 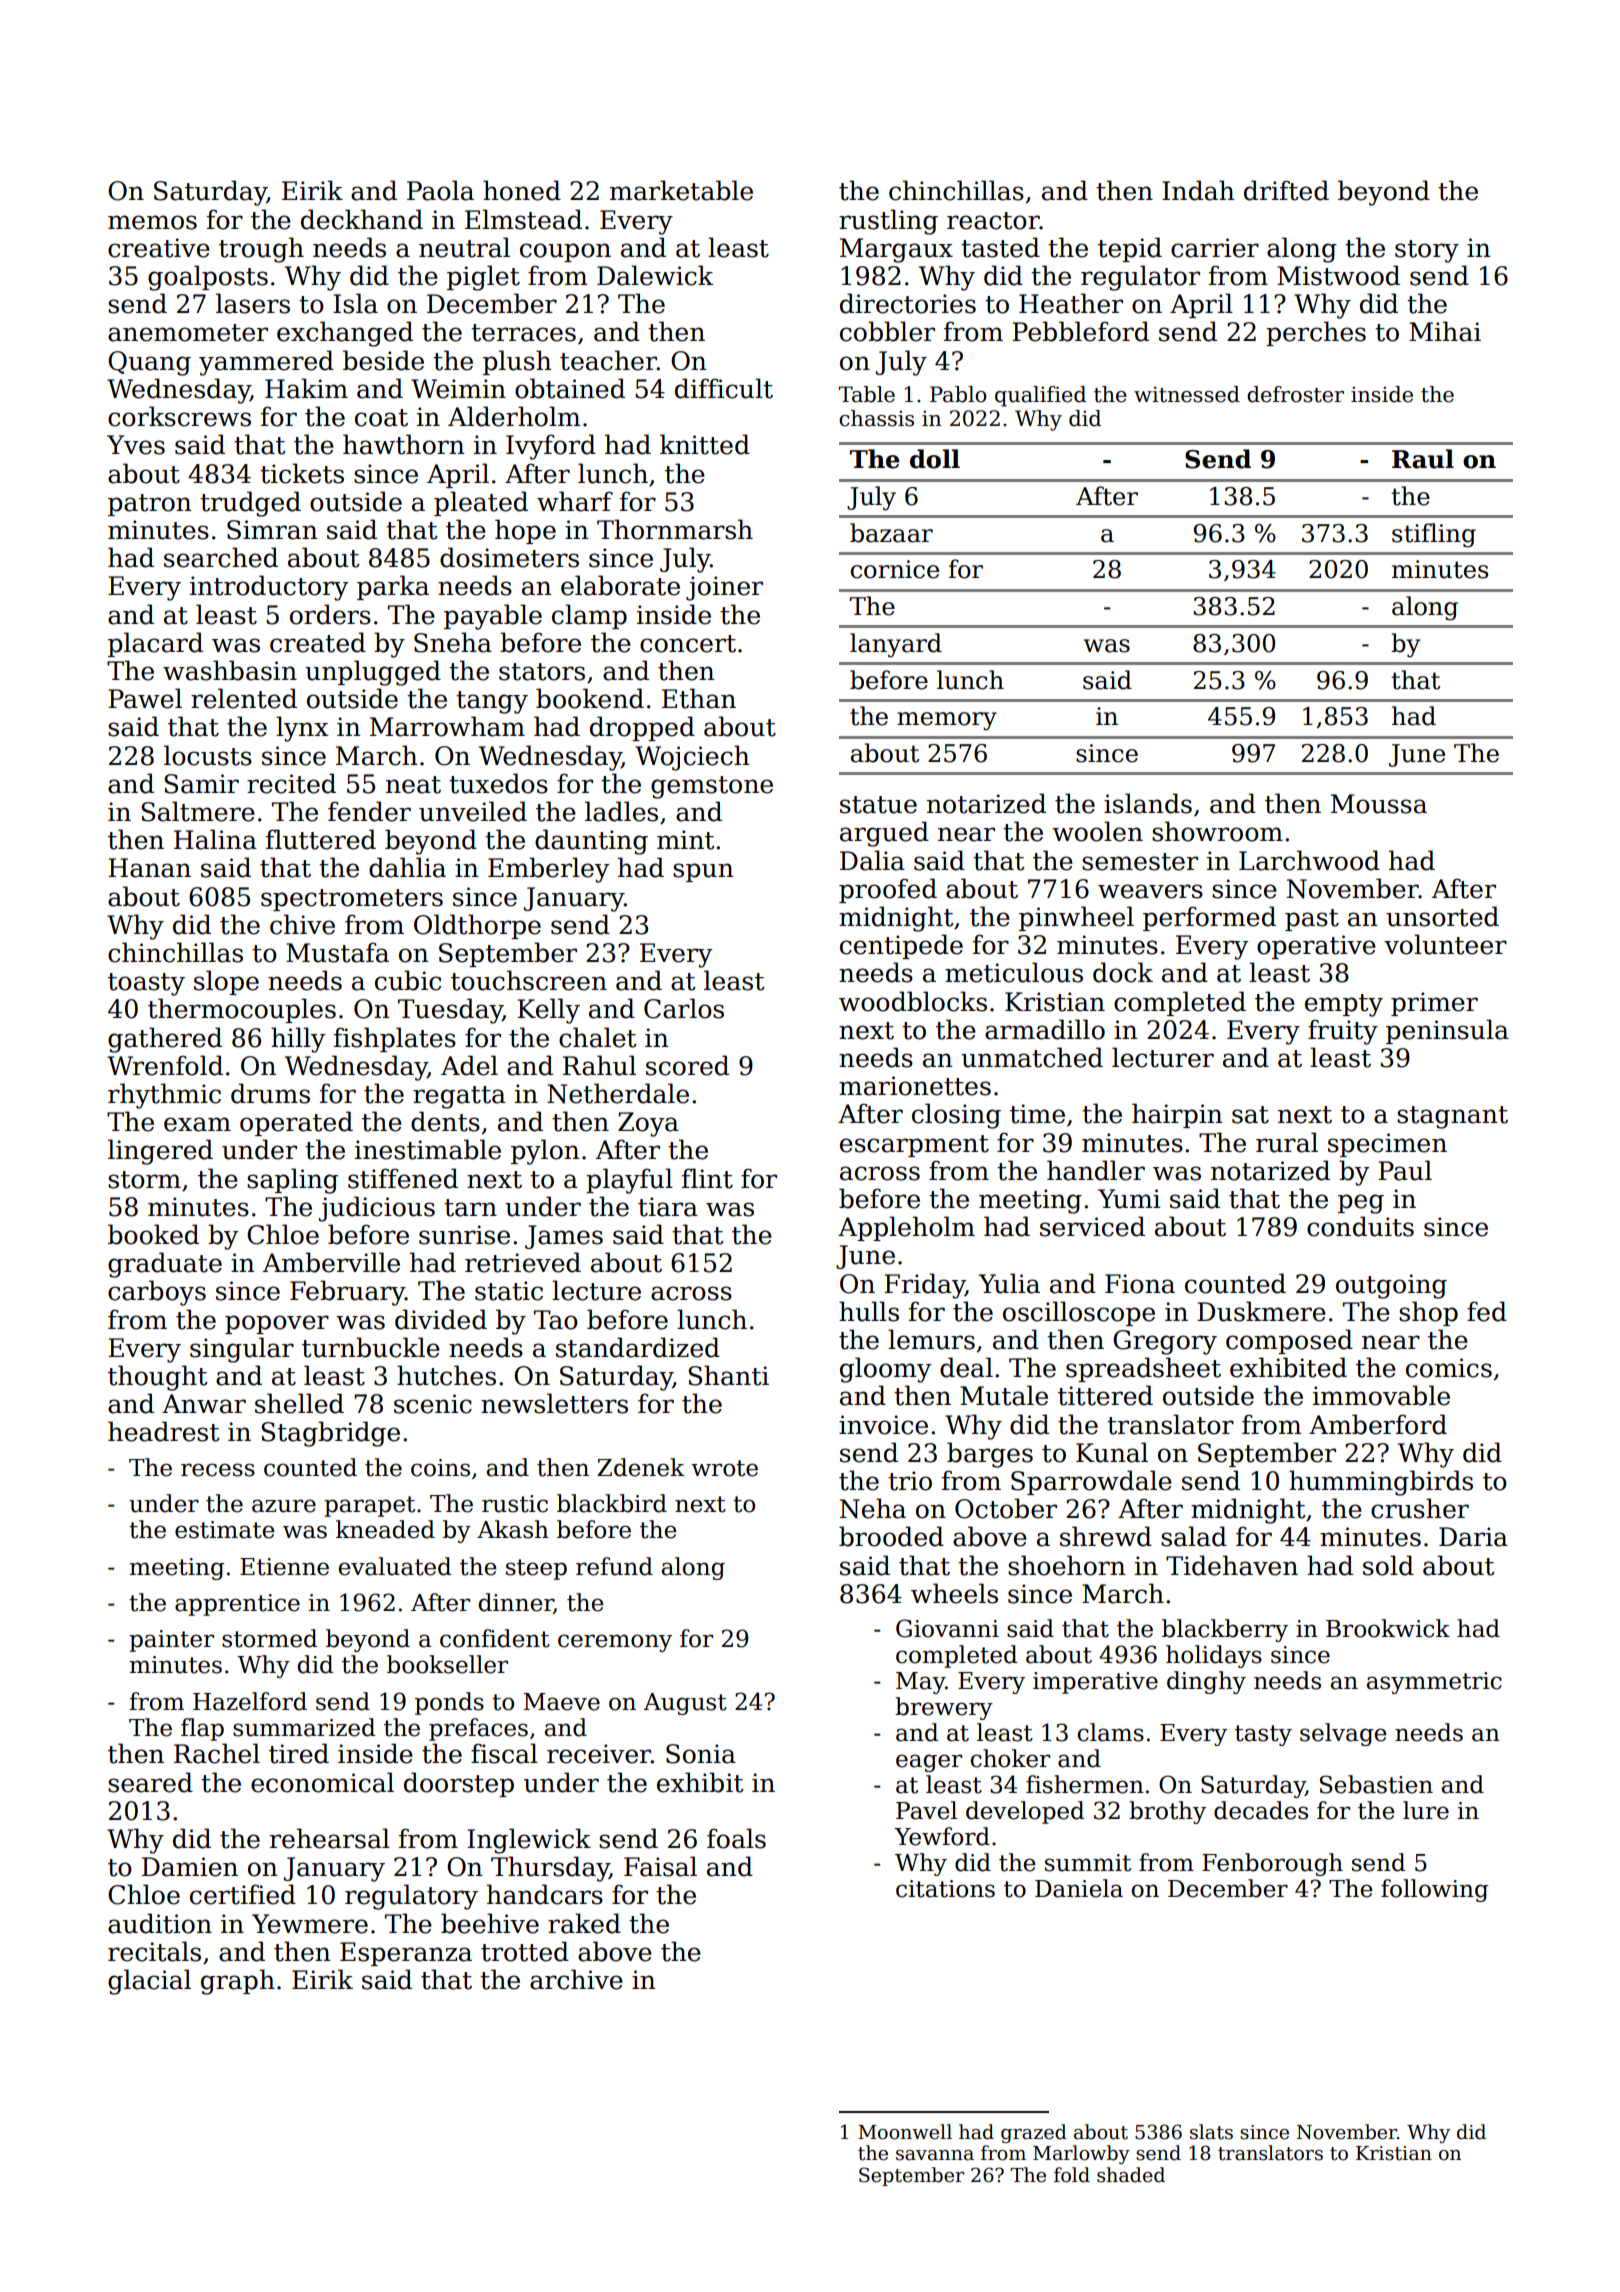 What do you see at coordinates (993, 221) in the screenshot?
I see `reactor` at bounding box center [993, 221].
